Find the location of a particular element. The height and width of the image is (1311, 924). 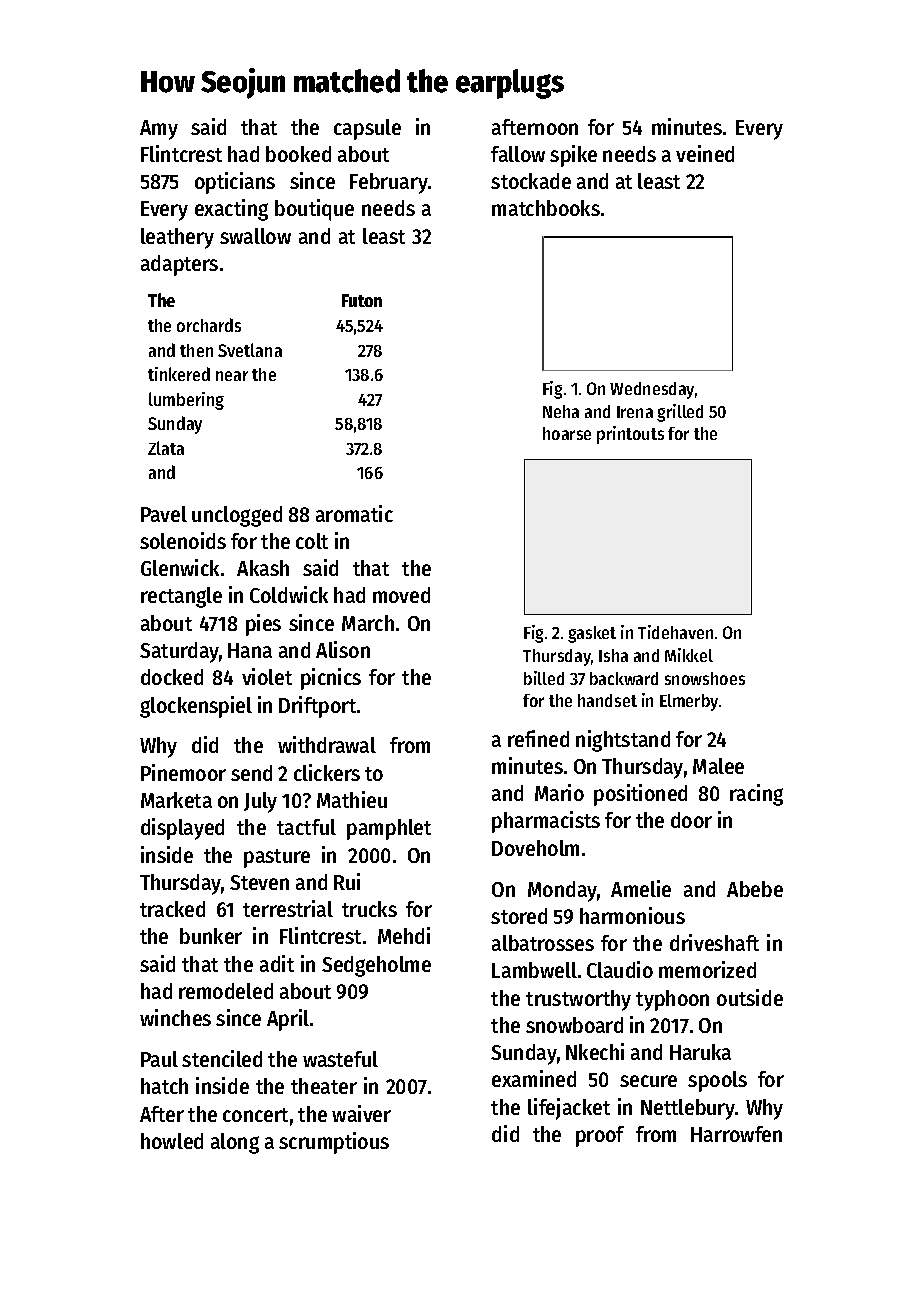

Amy is located at coordinates (159, 130).
